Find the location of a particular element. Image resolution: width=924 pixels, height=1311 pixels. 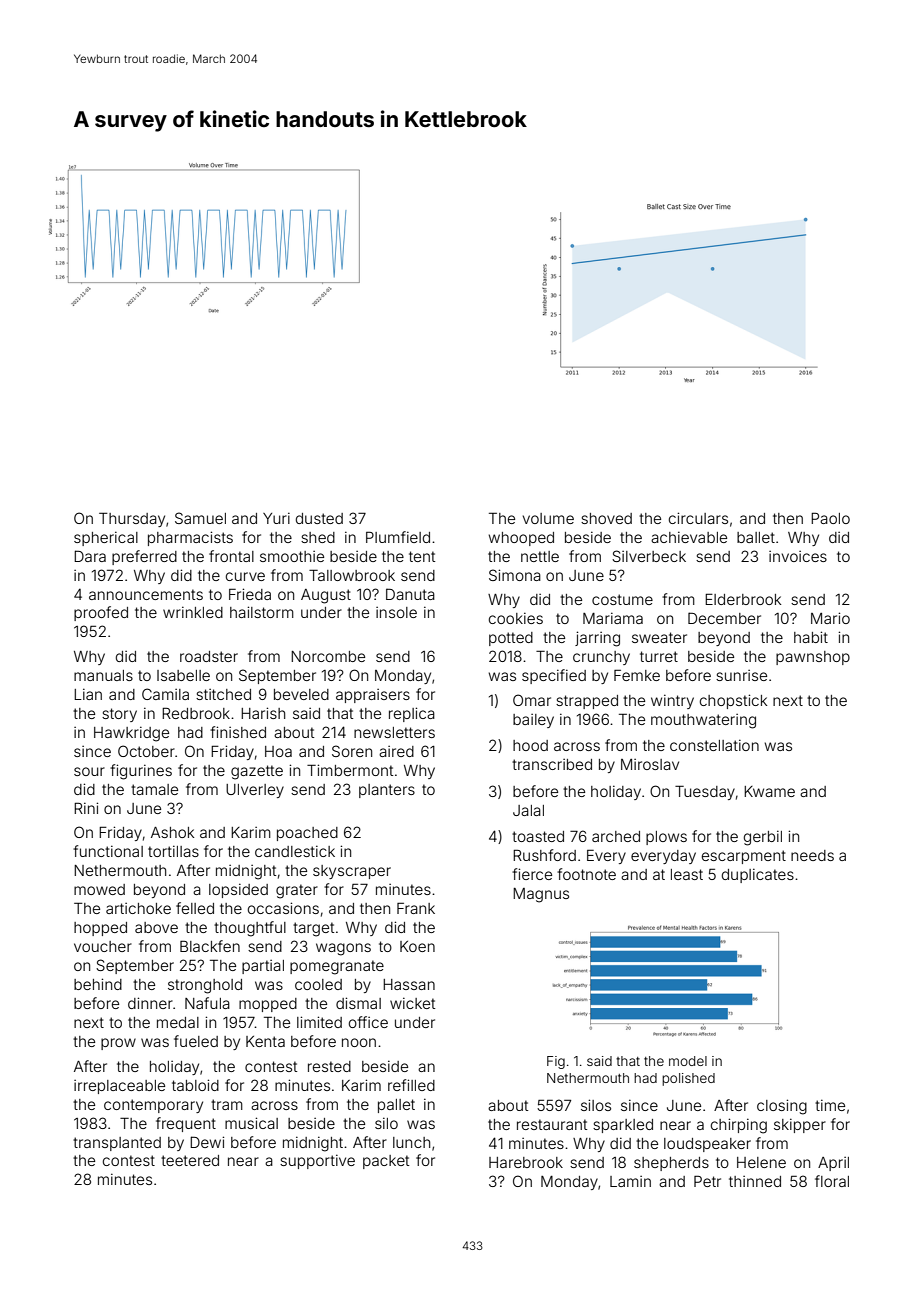

Paolo is located at coordinates (830, 518).
